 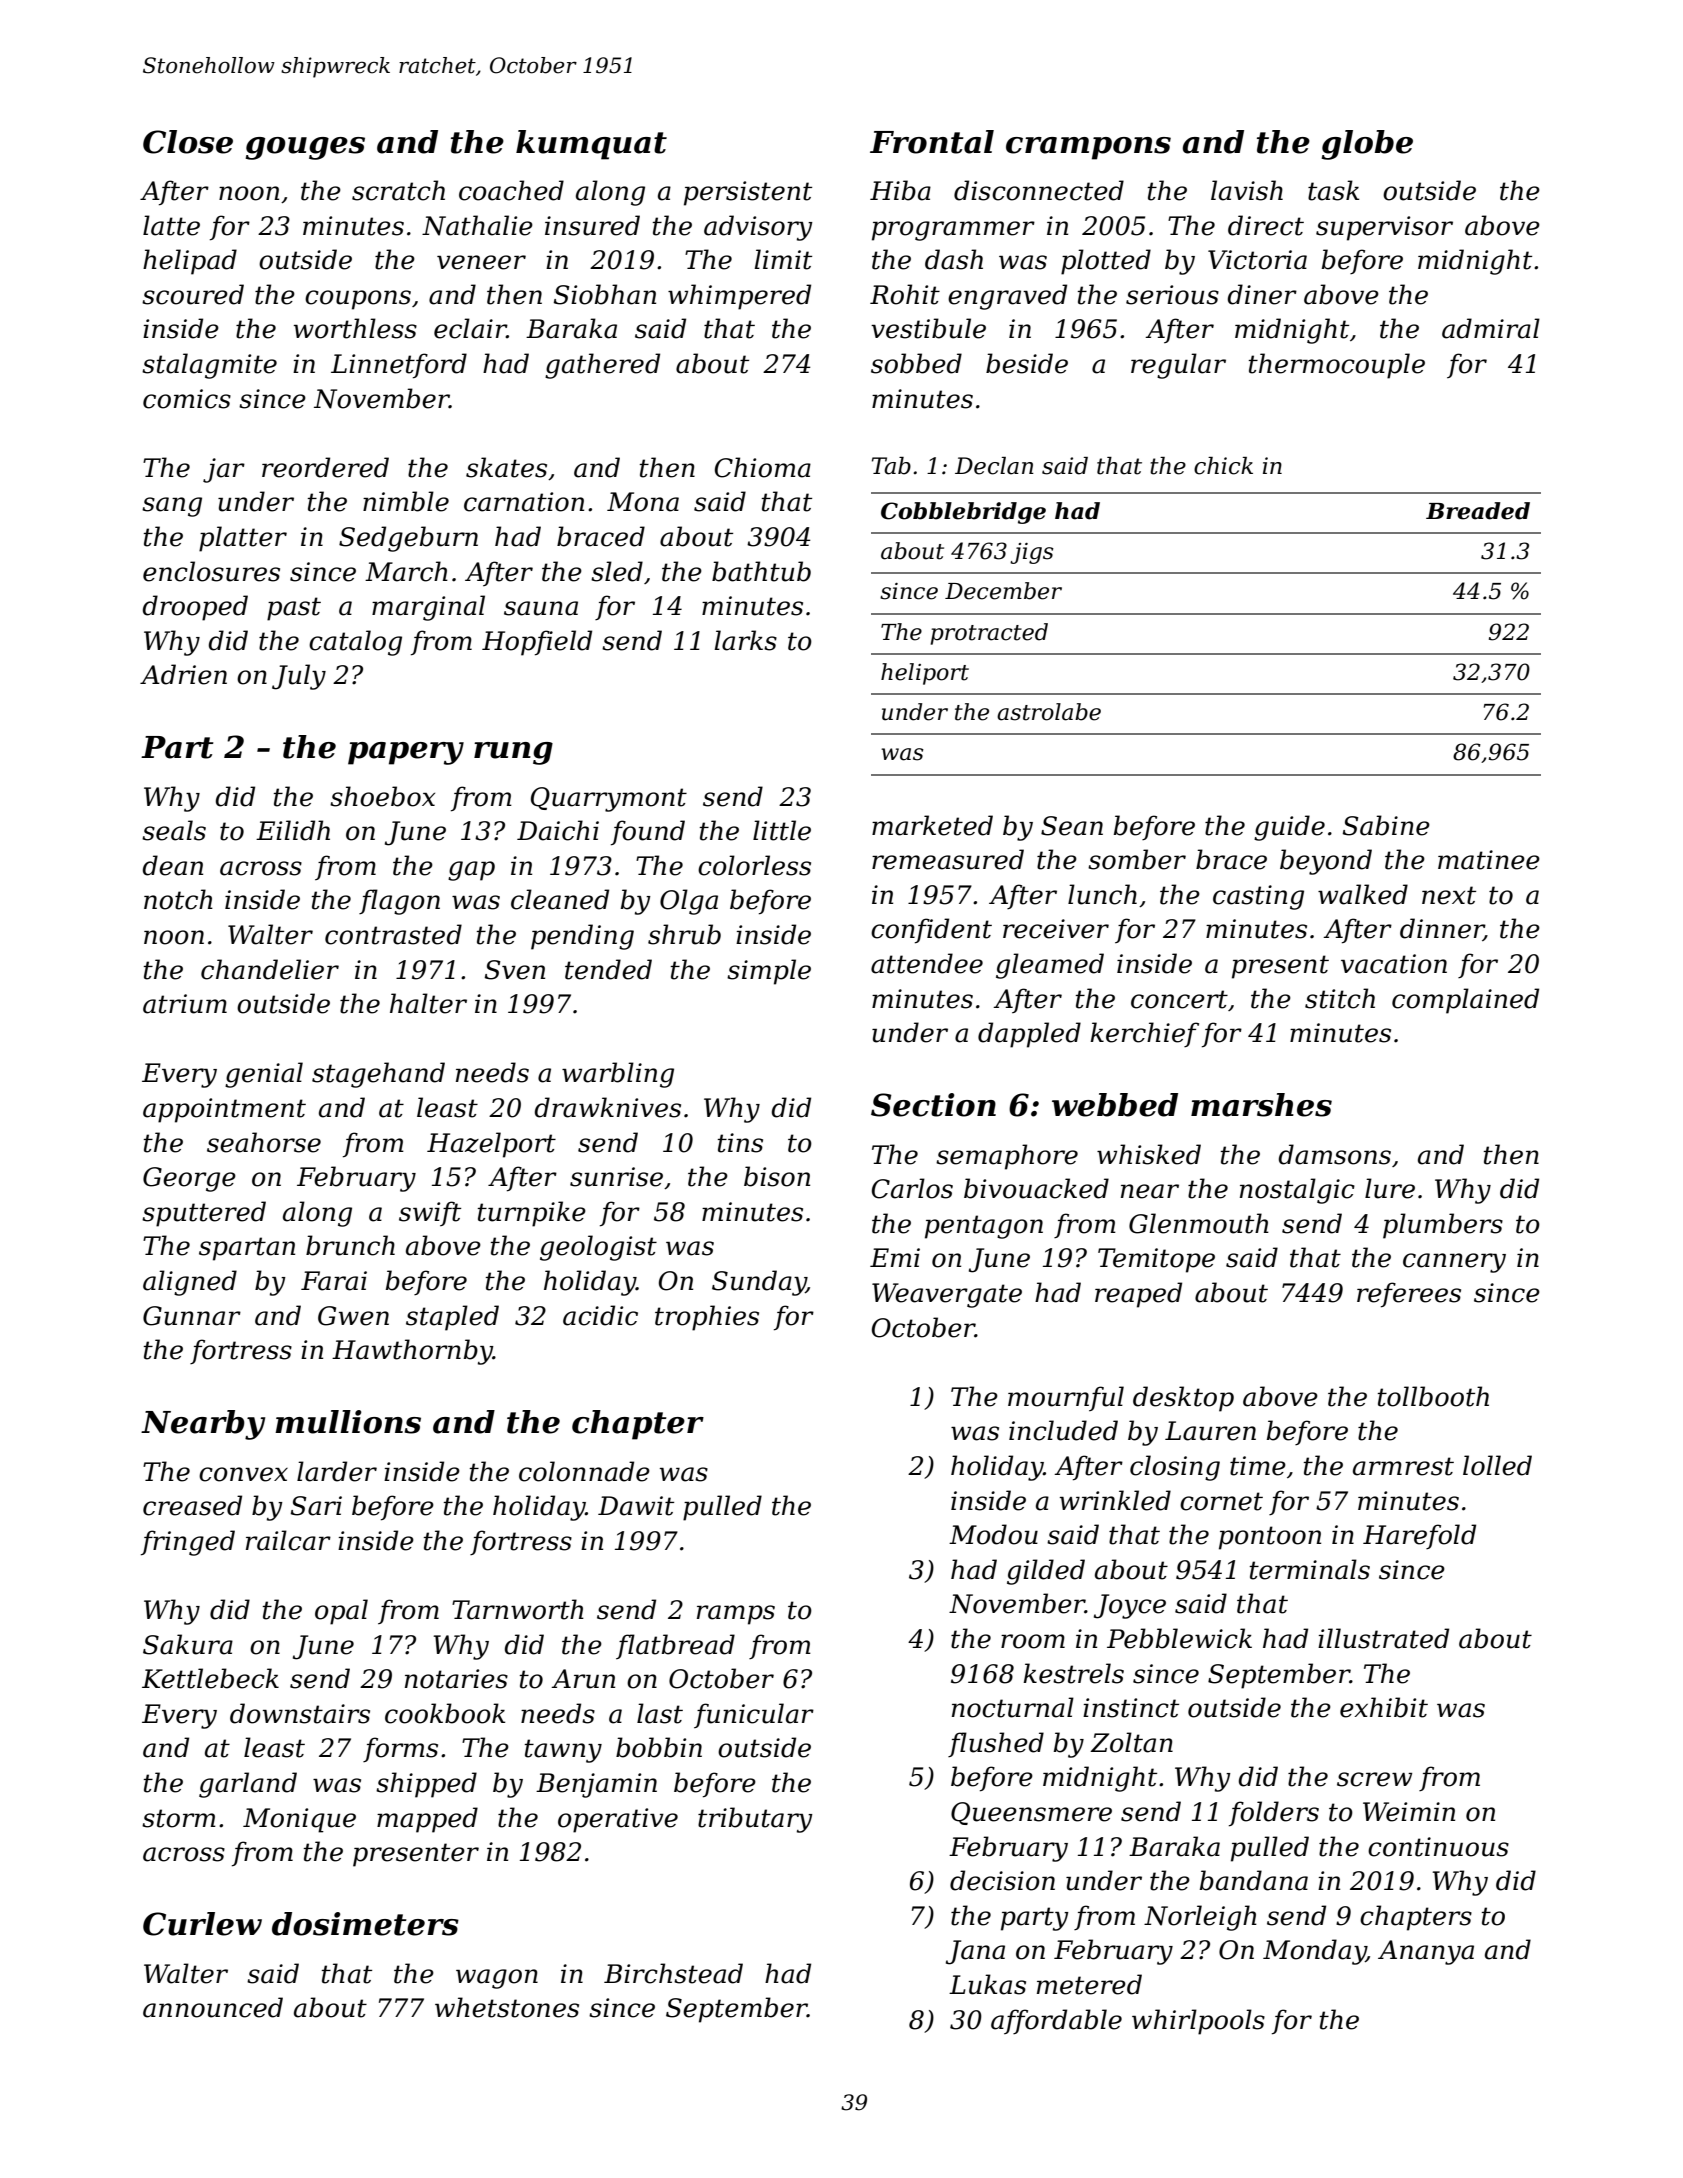 I want to click on little, so click(x=782, y=830).
